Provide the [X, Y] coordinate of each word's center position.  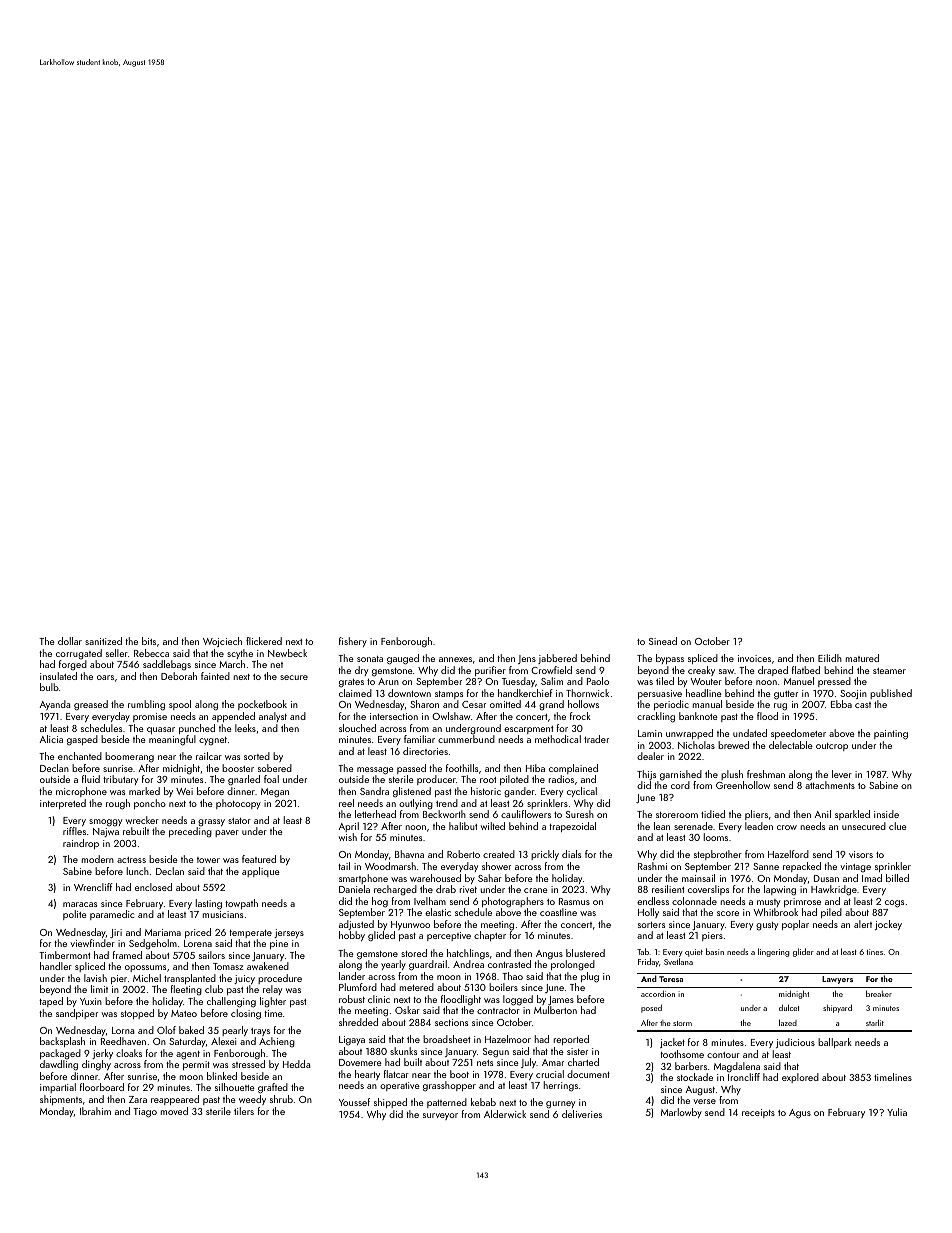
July [528, 1063]
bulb [49, 687]
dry [361, 671]
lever [842, 774]
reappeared [175, 1100]
